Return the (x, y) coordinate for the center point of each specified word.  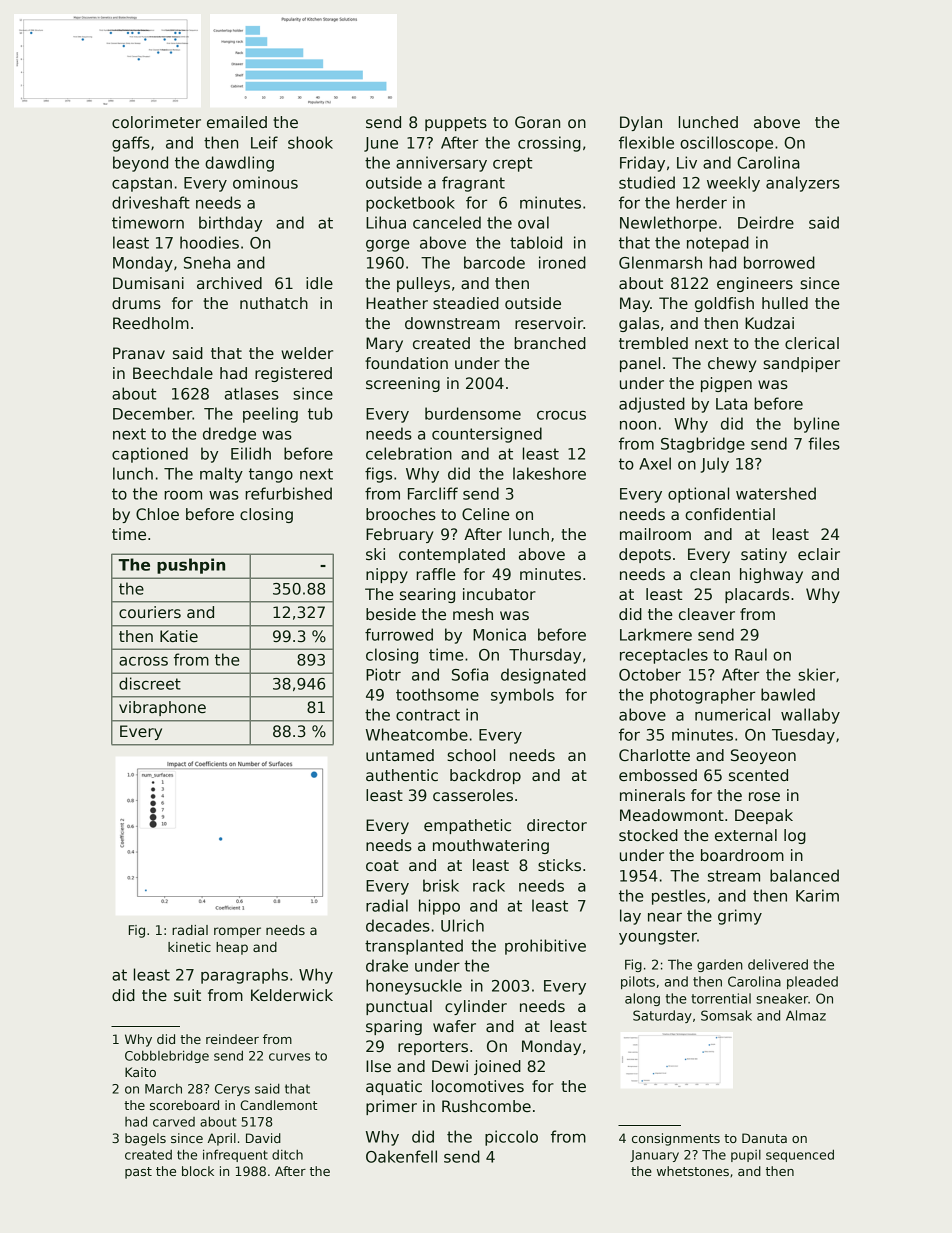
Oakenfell (401, 1156)
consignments (676, 1139)
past (138, 1173)
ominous (265, 182)
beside (391, 614)
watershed (776, 493)
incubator (499, 594)
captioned (150, 455)
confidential (730, 514)
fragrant (473, 184)
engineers (755, 284)
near (665, 917)
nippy (387, 575)
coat (382, 865)
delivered (778, 964)
